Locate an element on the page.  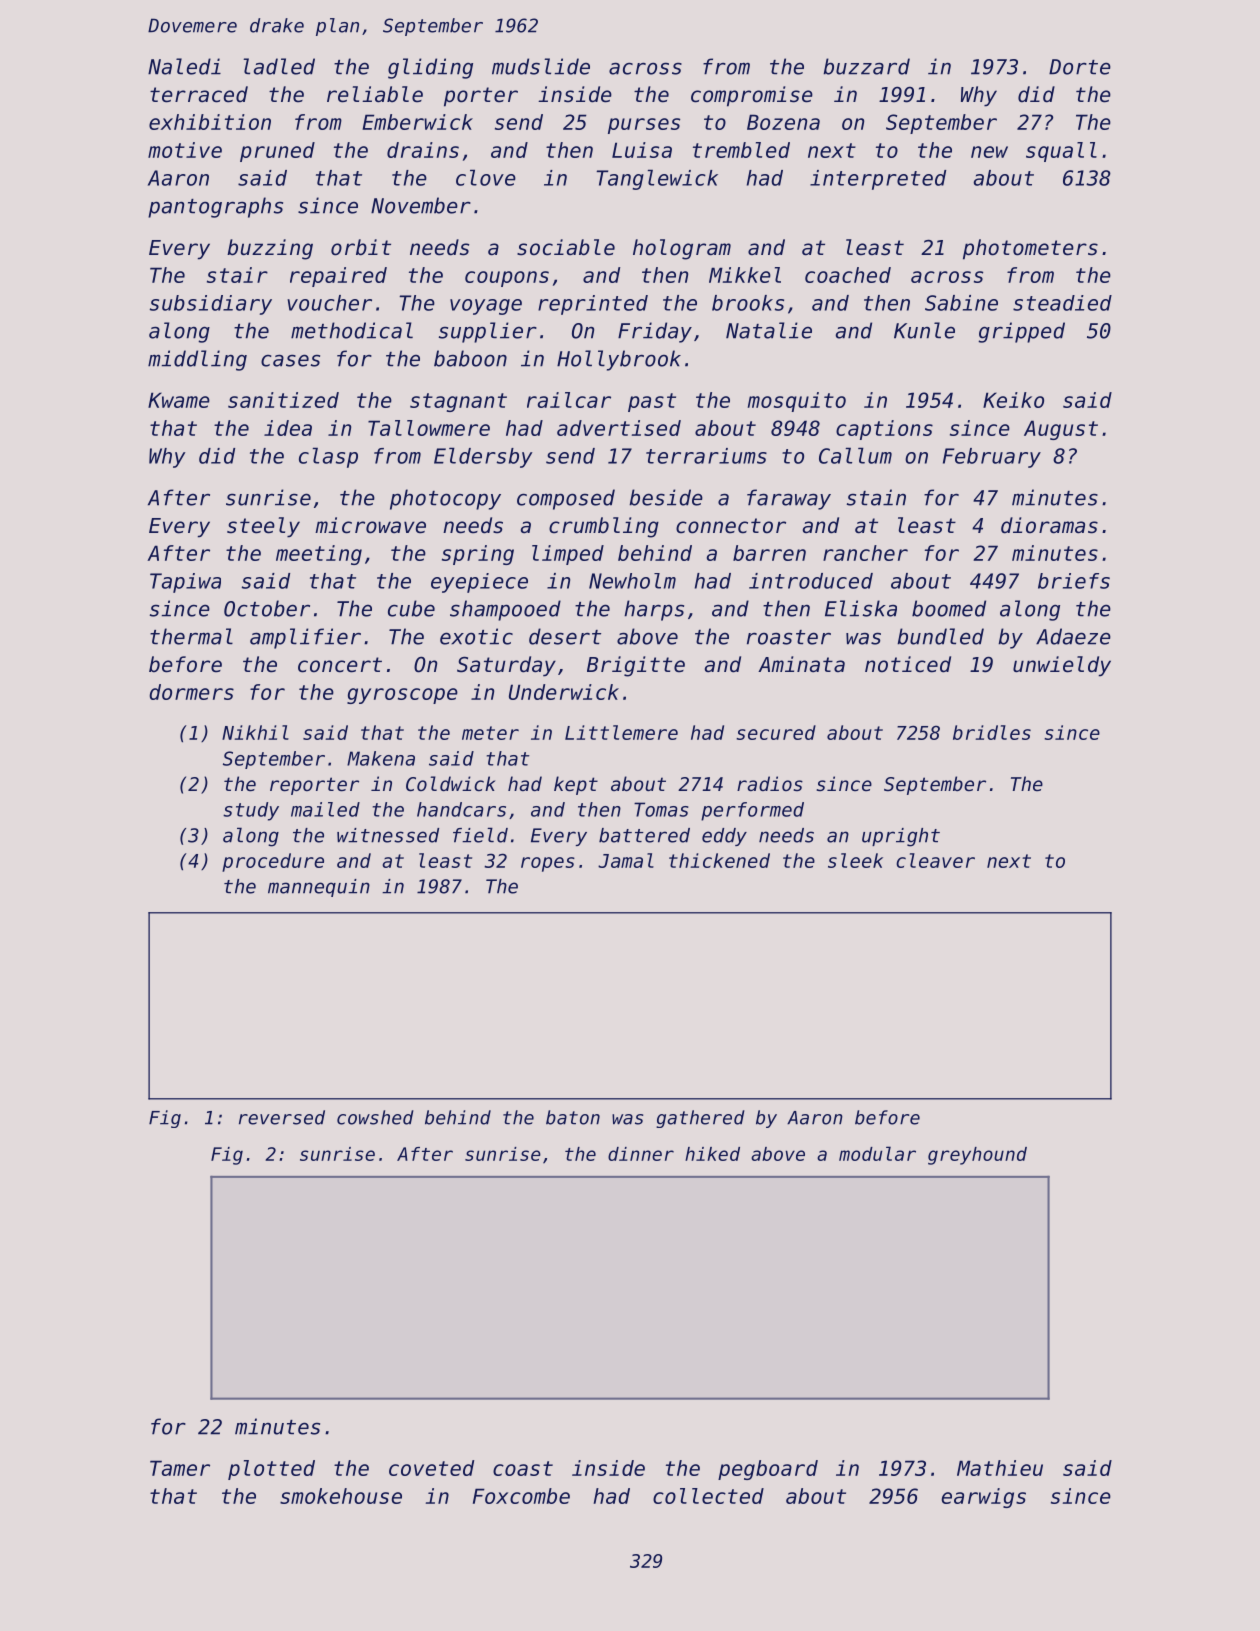
plotted is located at coordinates (271, 1470).
